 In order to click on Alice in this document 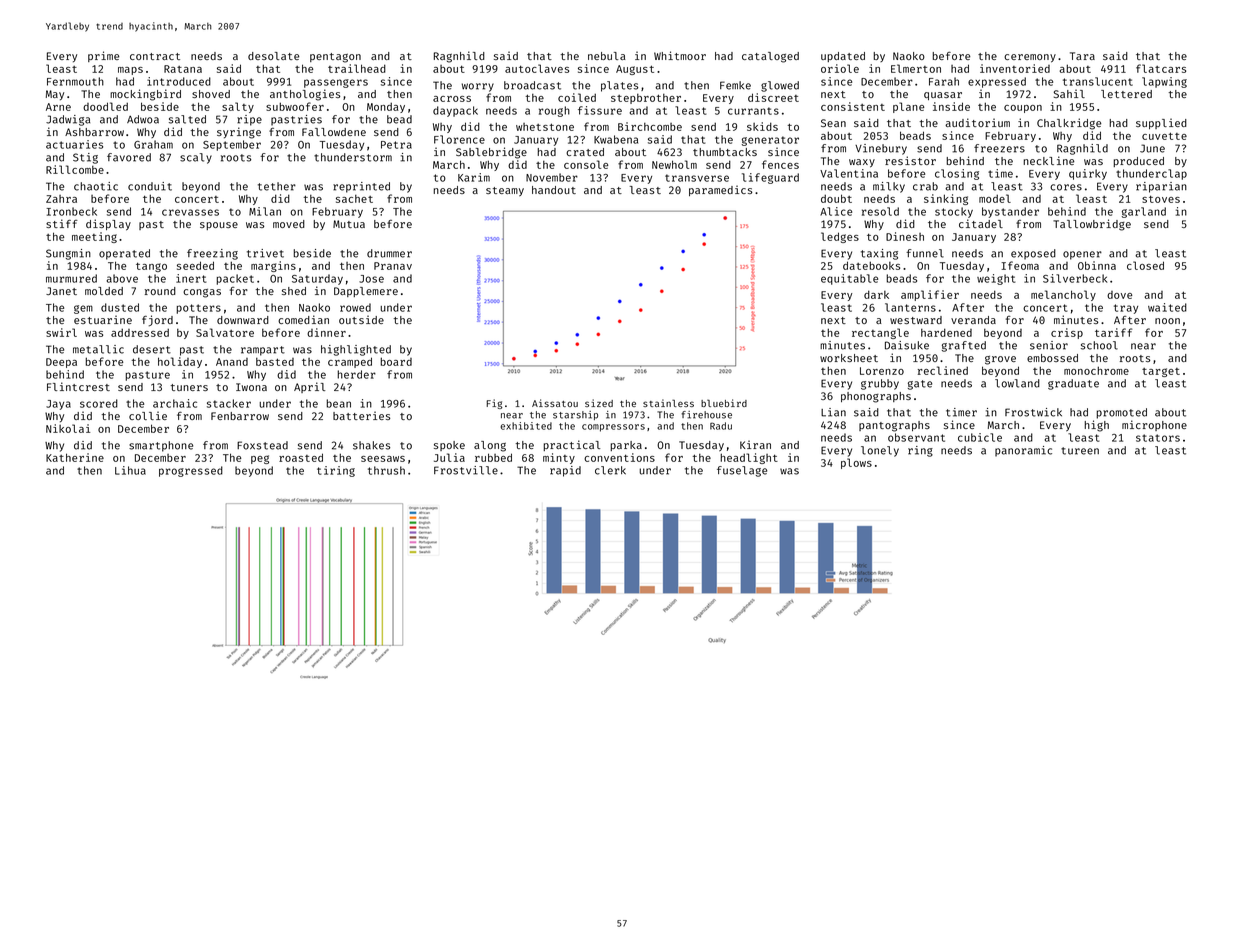, I will do `click(836, 211)`.
